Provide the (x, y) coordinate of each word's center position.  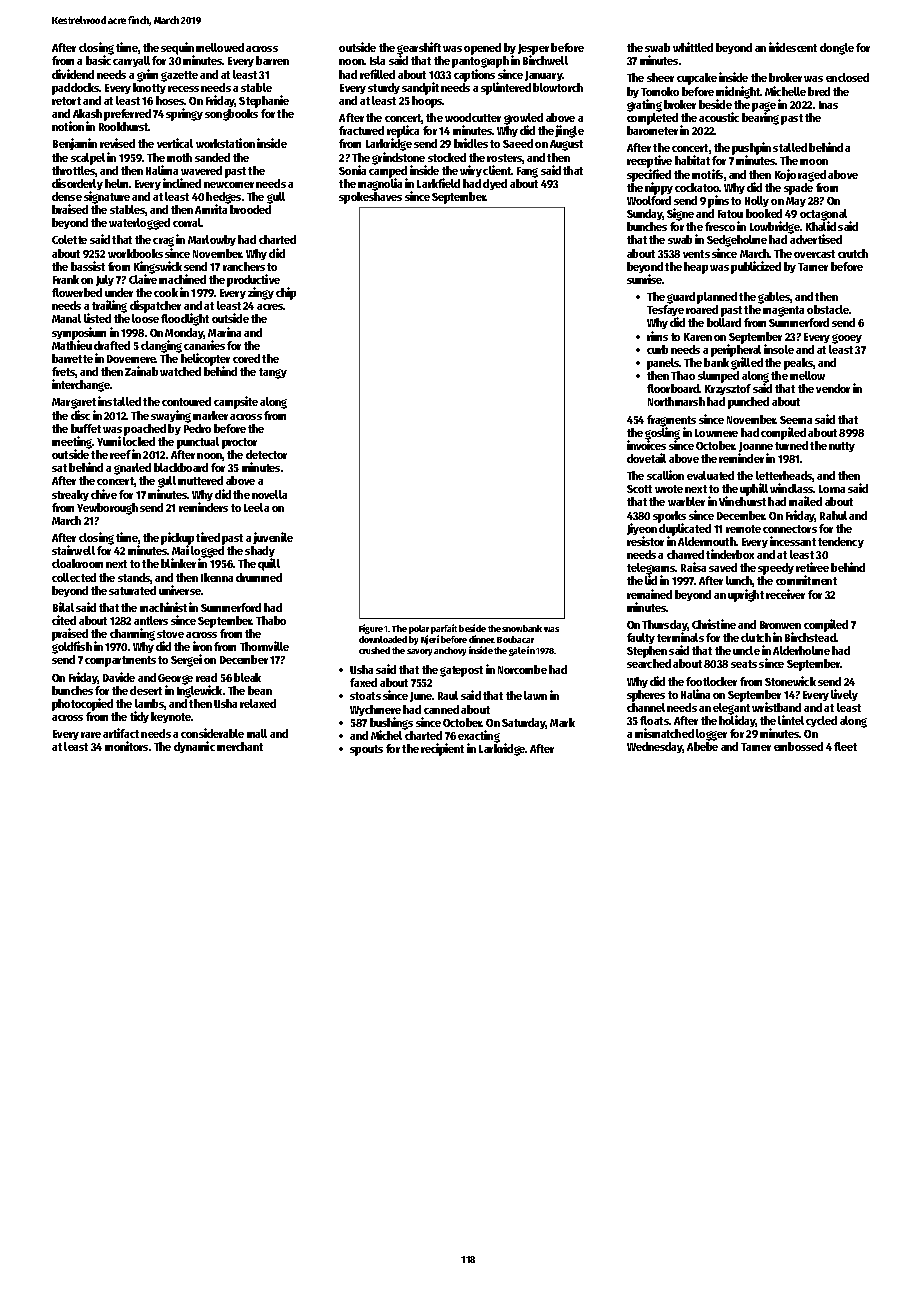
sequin (177, 49)
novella (269, 494)
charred (685, 554)
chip (286, 293)
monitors (126, 746)
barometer (652, 130)
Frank (66, 279)
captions (474, 75)
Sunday (645, 214)
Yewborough (107, 509)
